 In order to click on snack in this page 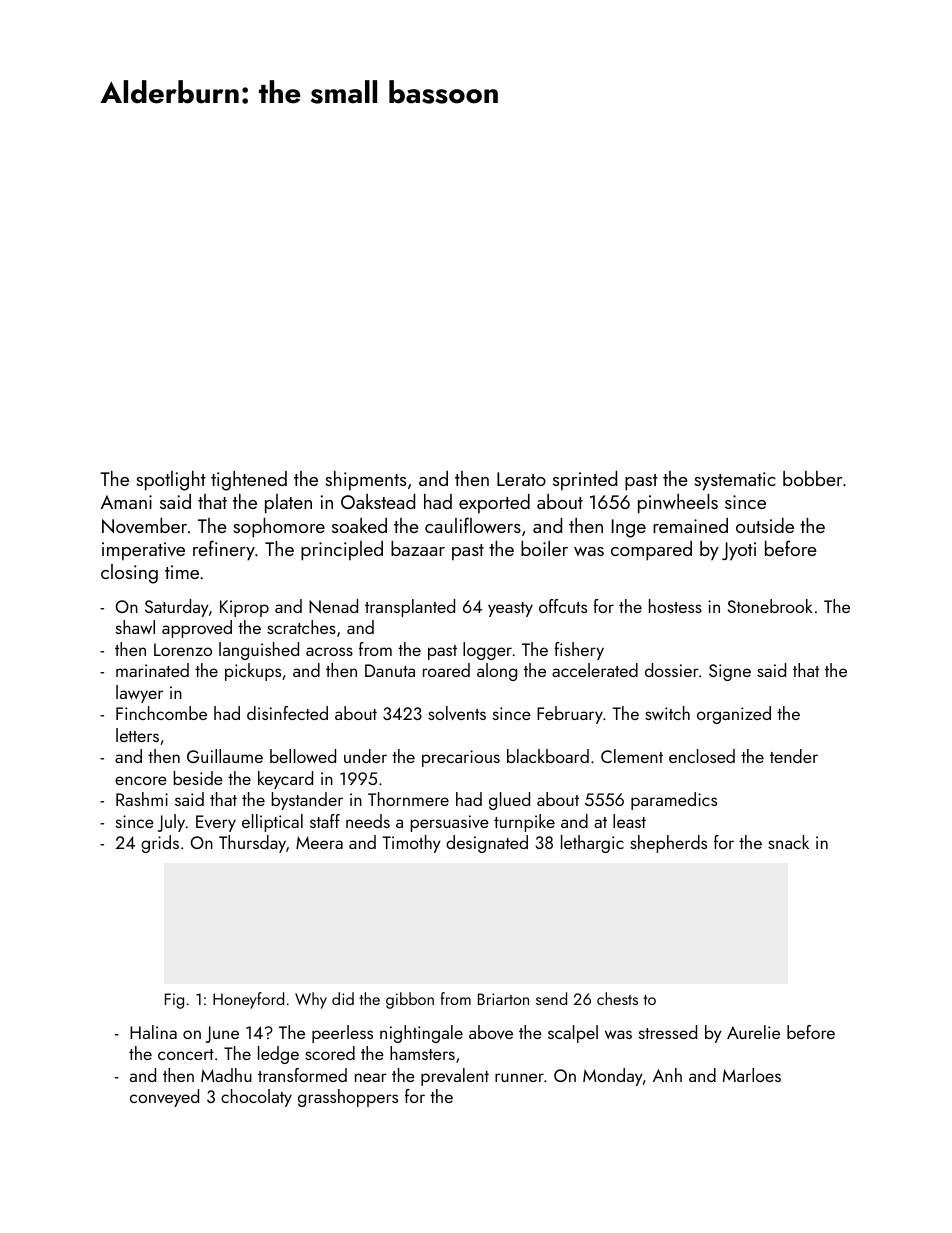, I will do `click(788, 842)`.
